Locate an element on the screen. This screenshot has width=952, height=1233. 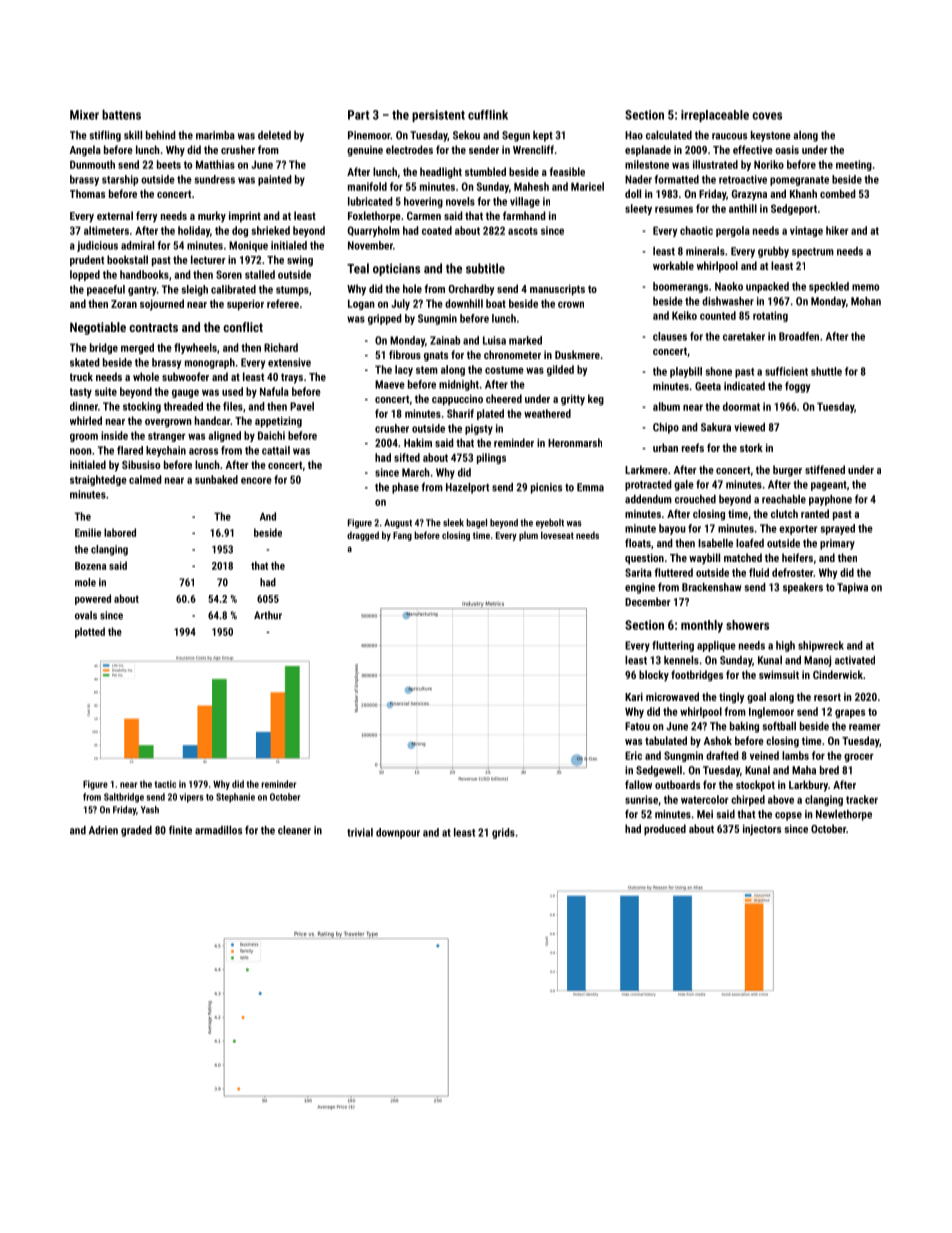
skill is located at coordinates (133, 135).
